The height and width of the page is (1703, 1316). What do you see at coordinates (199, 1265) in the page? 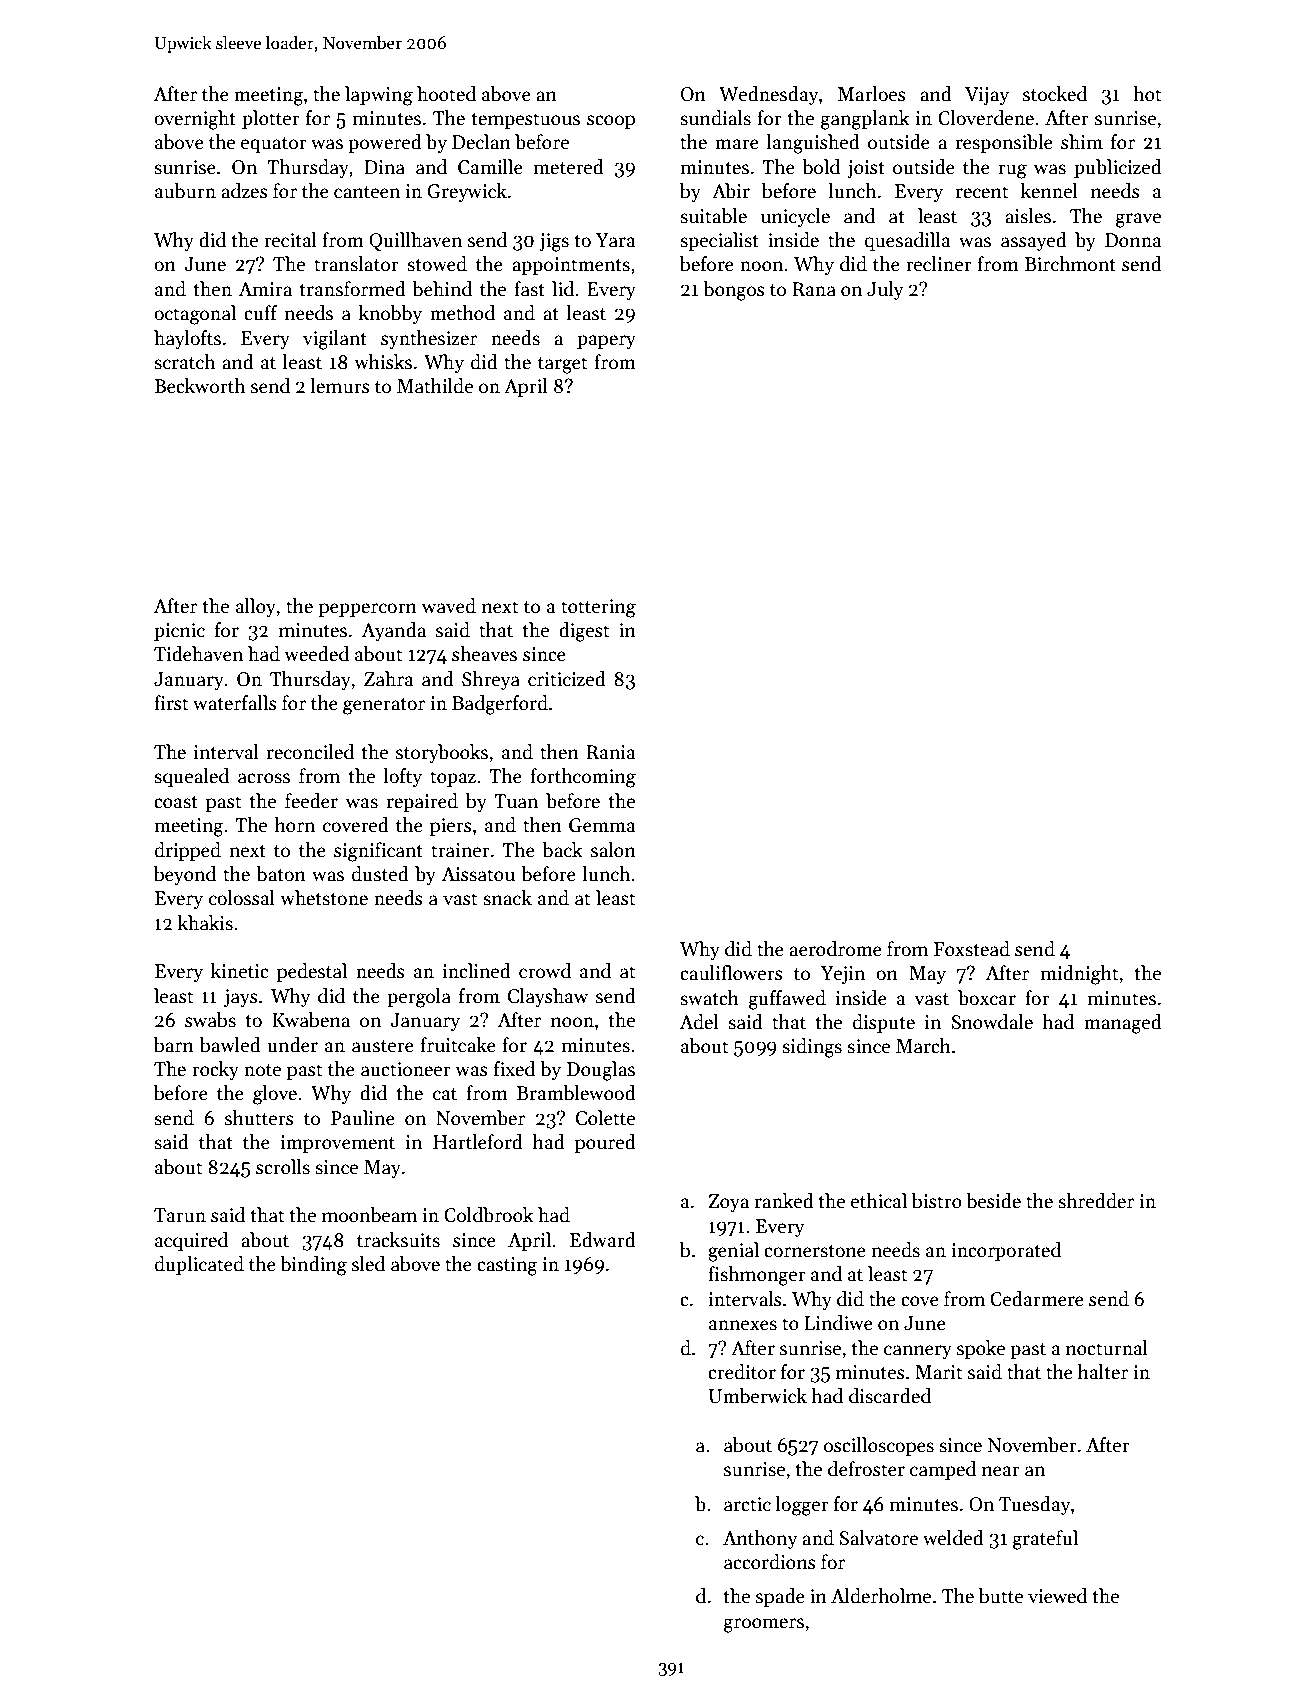
I see `duplicated` at bounding box center [199, 1265].
